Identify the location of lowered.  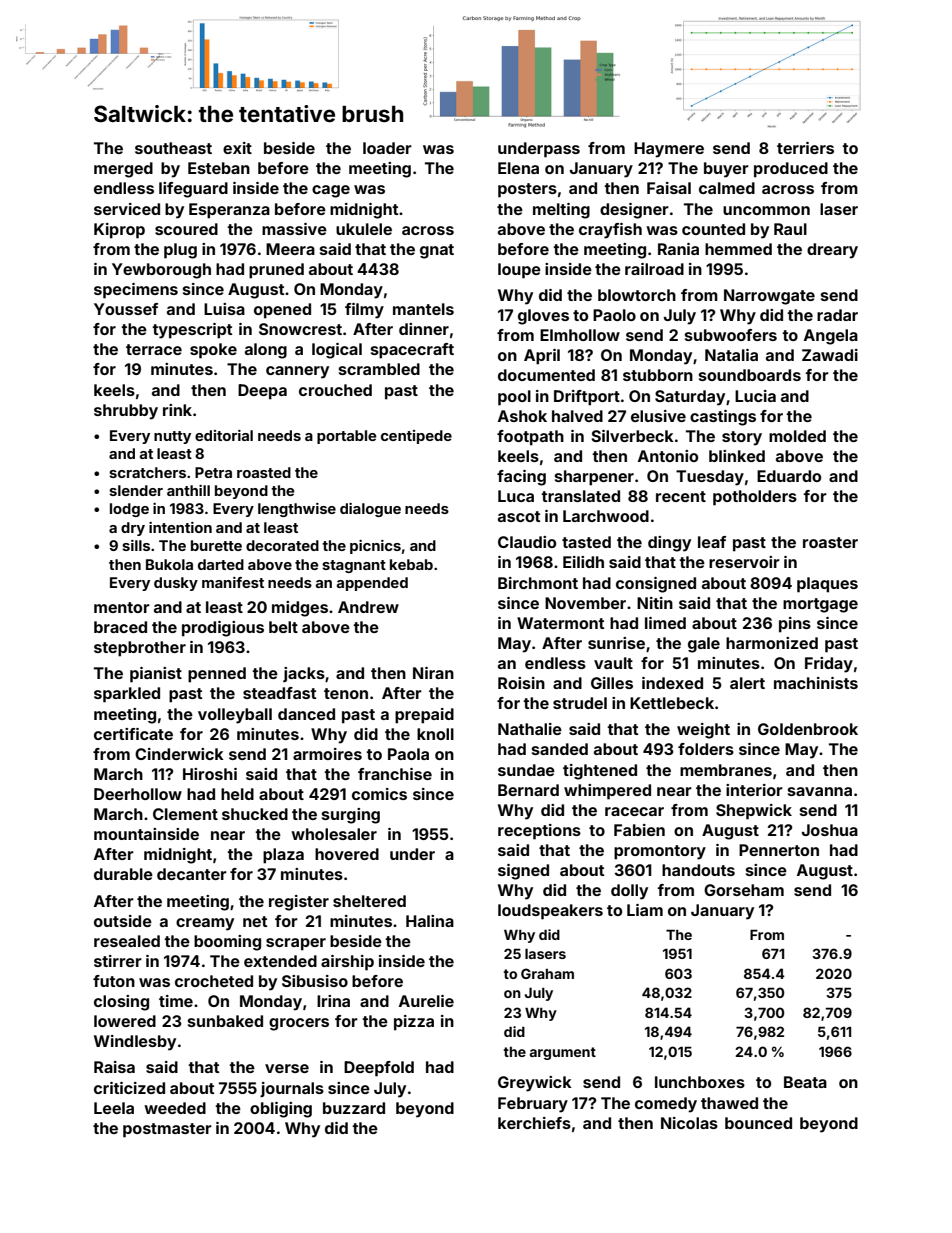
(125, 1021).
